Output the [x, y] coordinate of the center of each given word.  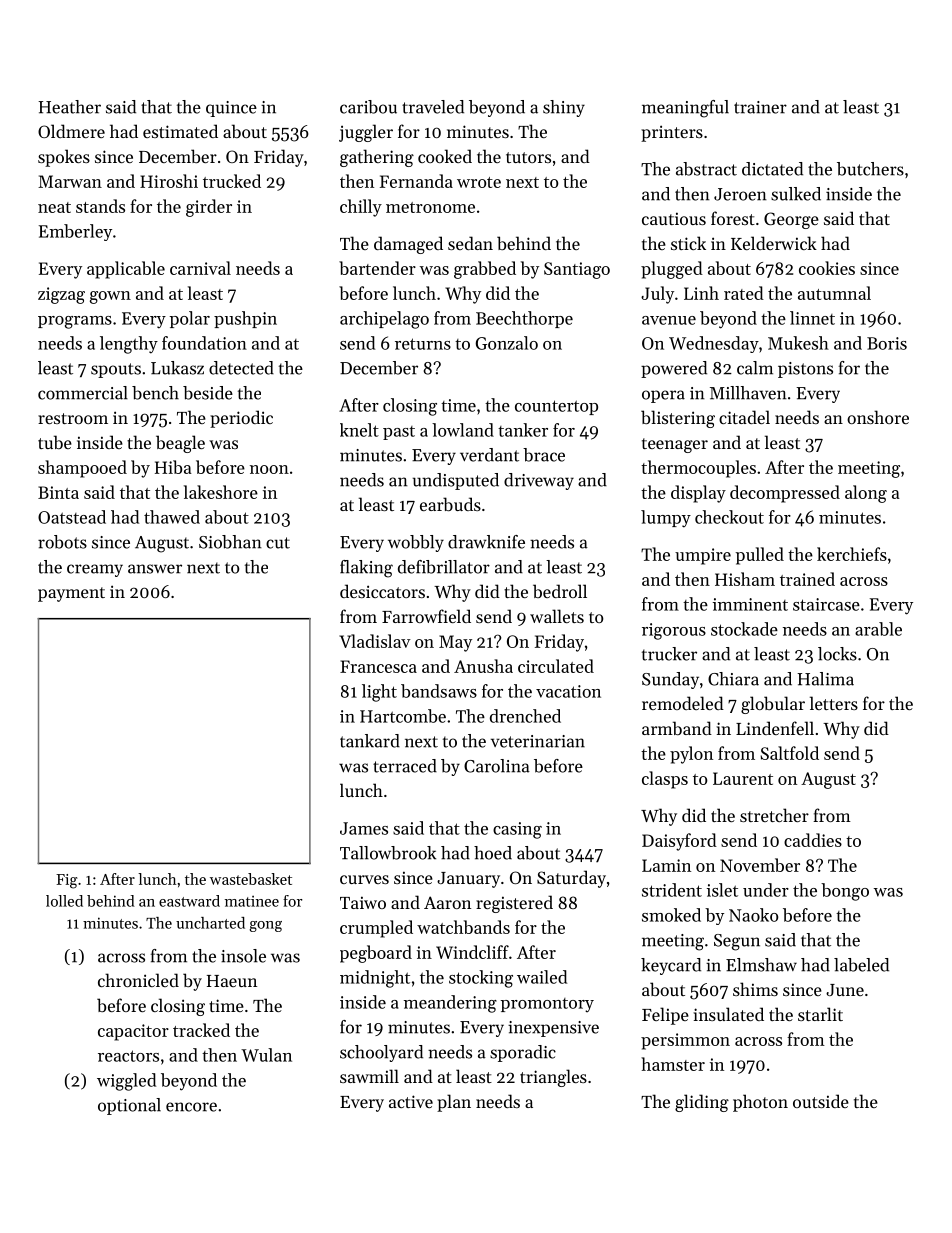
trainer [760, 107]
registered [514, 904]
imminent [750, 604]
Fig [67, 881]
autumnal [834, 293]
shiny [564, 108]
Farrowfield [426, 616]
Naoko [753, 915]
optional [129, 1106]
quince [231, 109]
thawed [172, 517]
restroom [73, 418]
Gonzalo [506, 343]
